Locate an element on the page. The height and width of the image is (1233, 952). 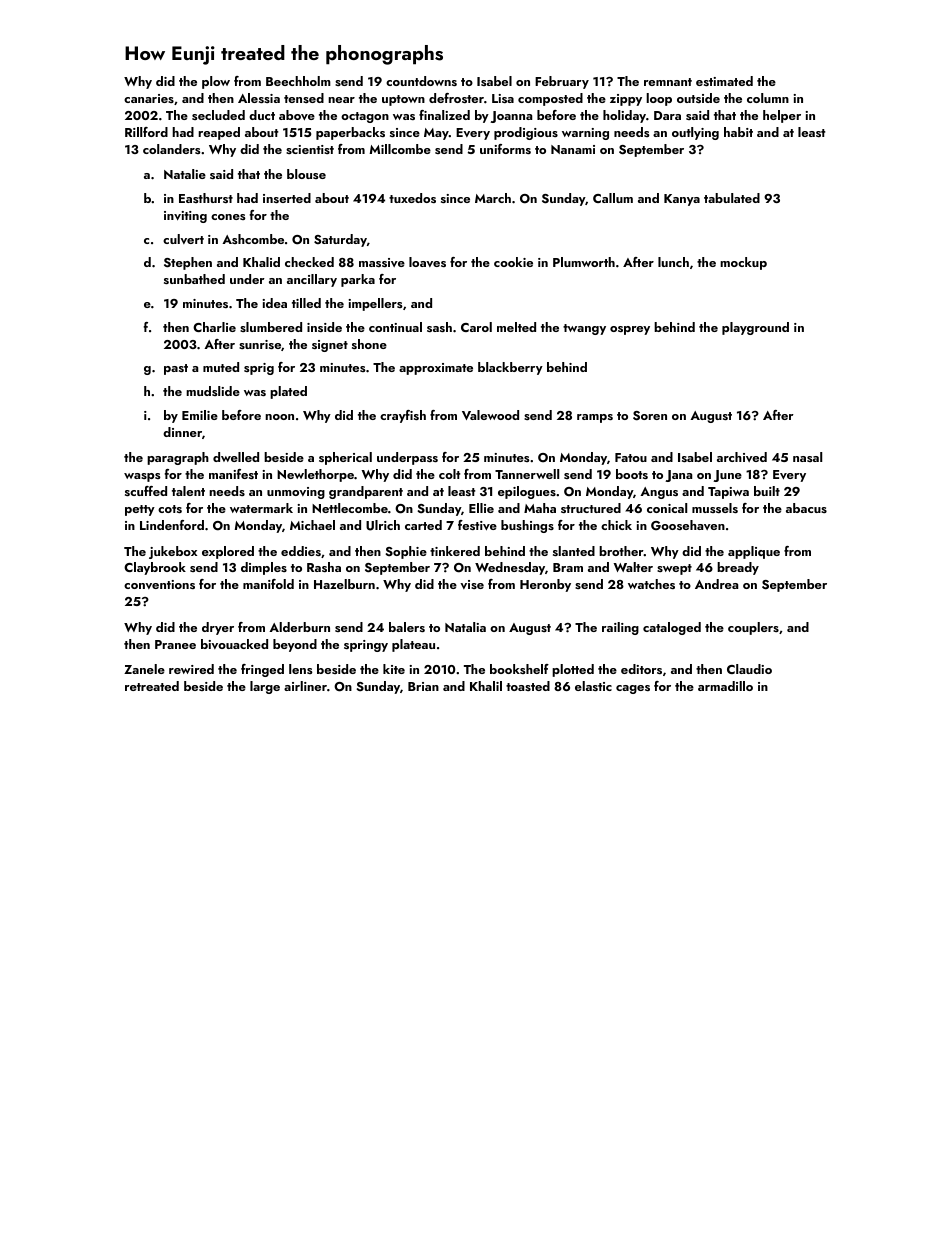
Heronby is located at coordinates (545, 585).
